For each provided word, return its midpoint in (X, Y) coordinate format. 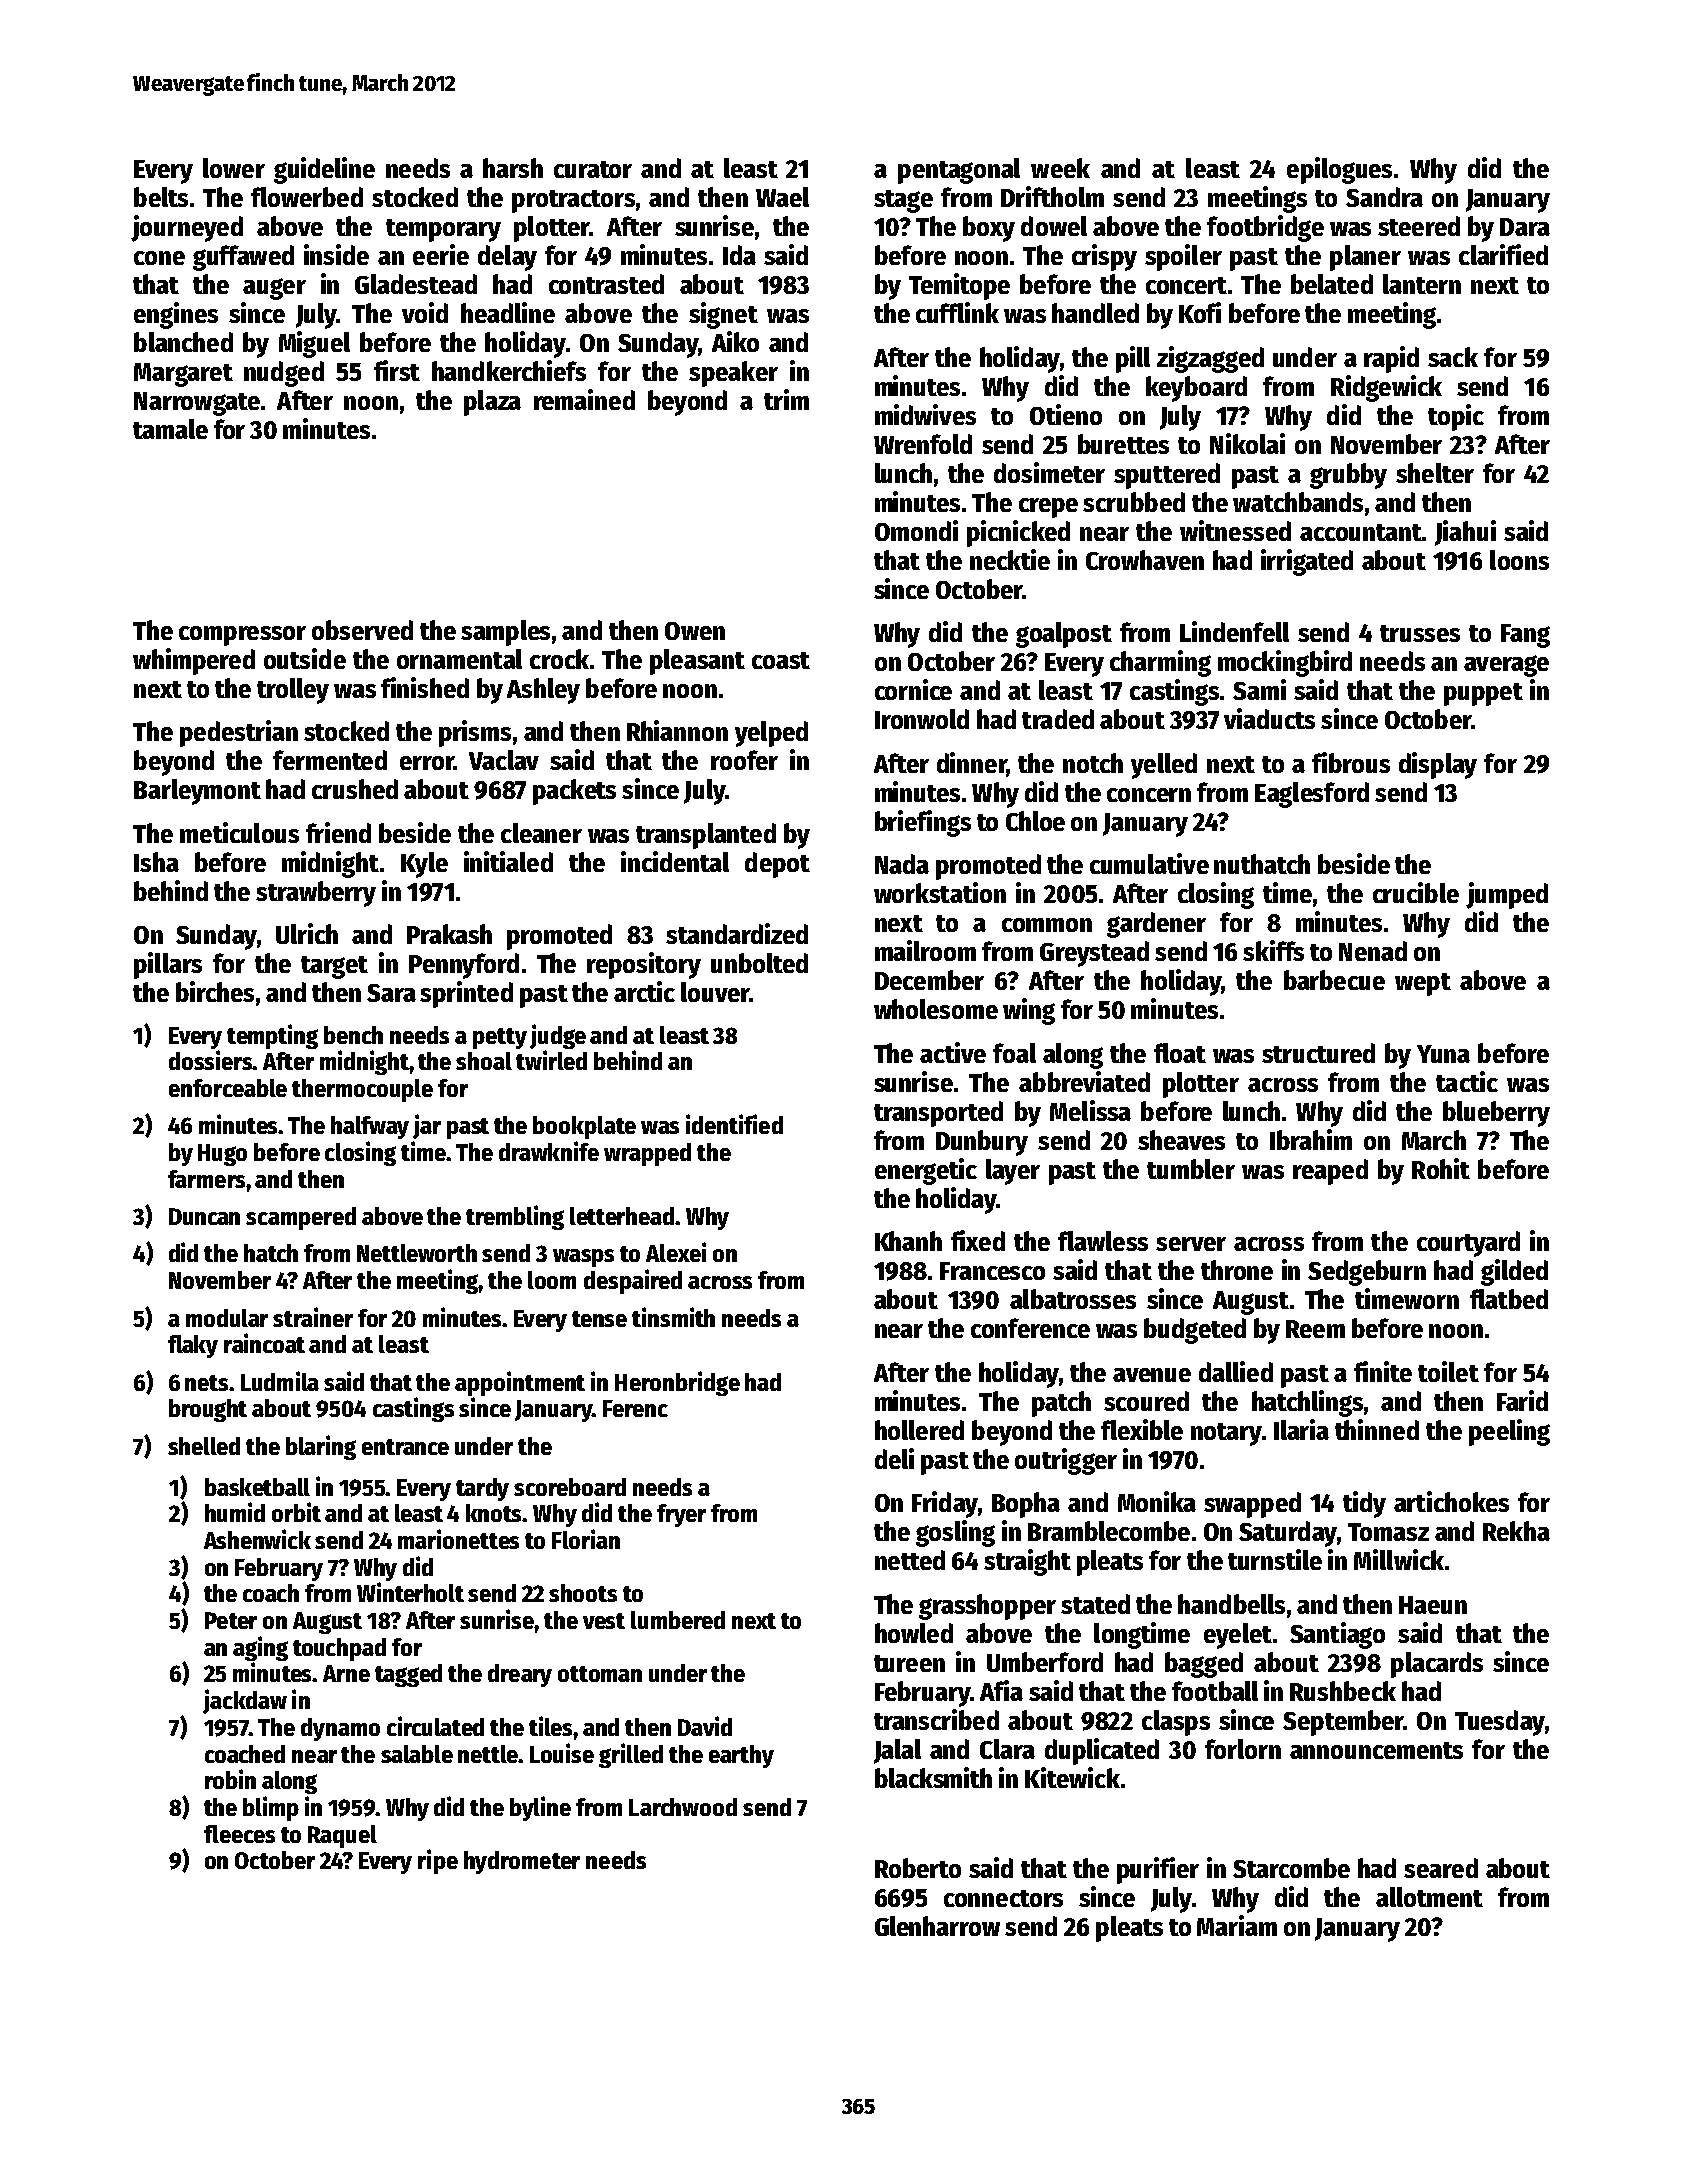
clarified (1503, 254)
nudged (284, 374)
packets (574, 792)
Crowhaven (1145, 560)
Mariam (1237, 1925)
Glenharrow (937, 1926)
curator (593, 169)
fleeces (239, 1834)
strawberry (316, 894)
